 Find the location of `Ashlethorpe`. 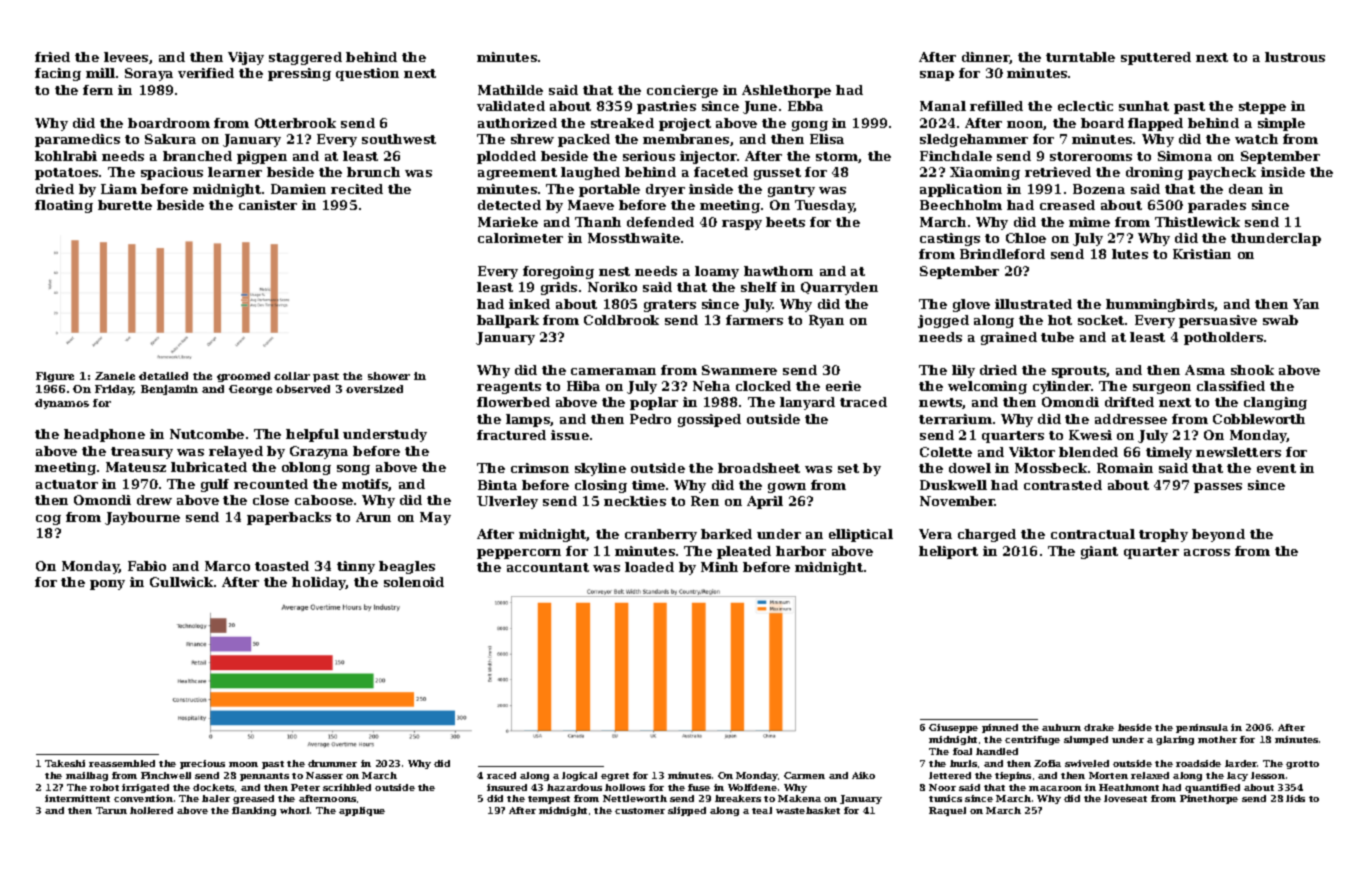

Ashlethorpe is located at coordinates (786, 91).
